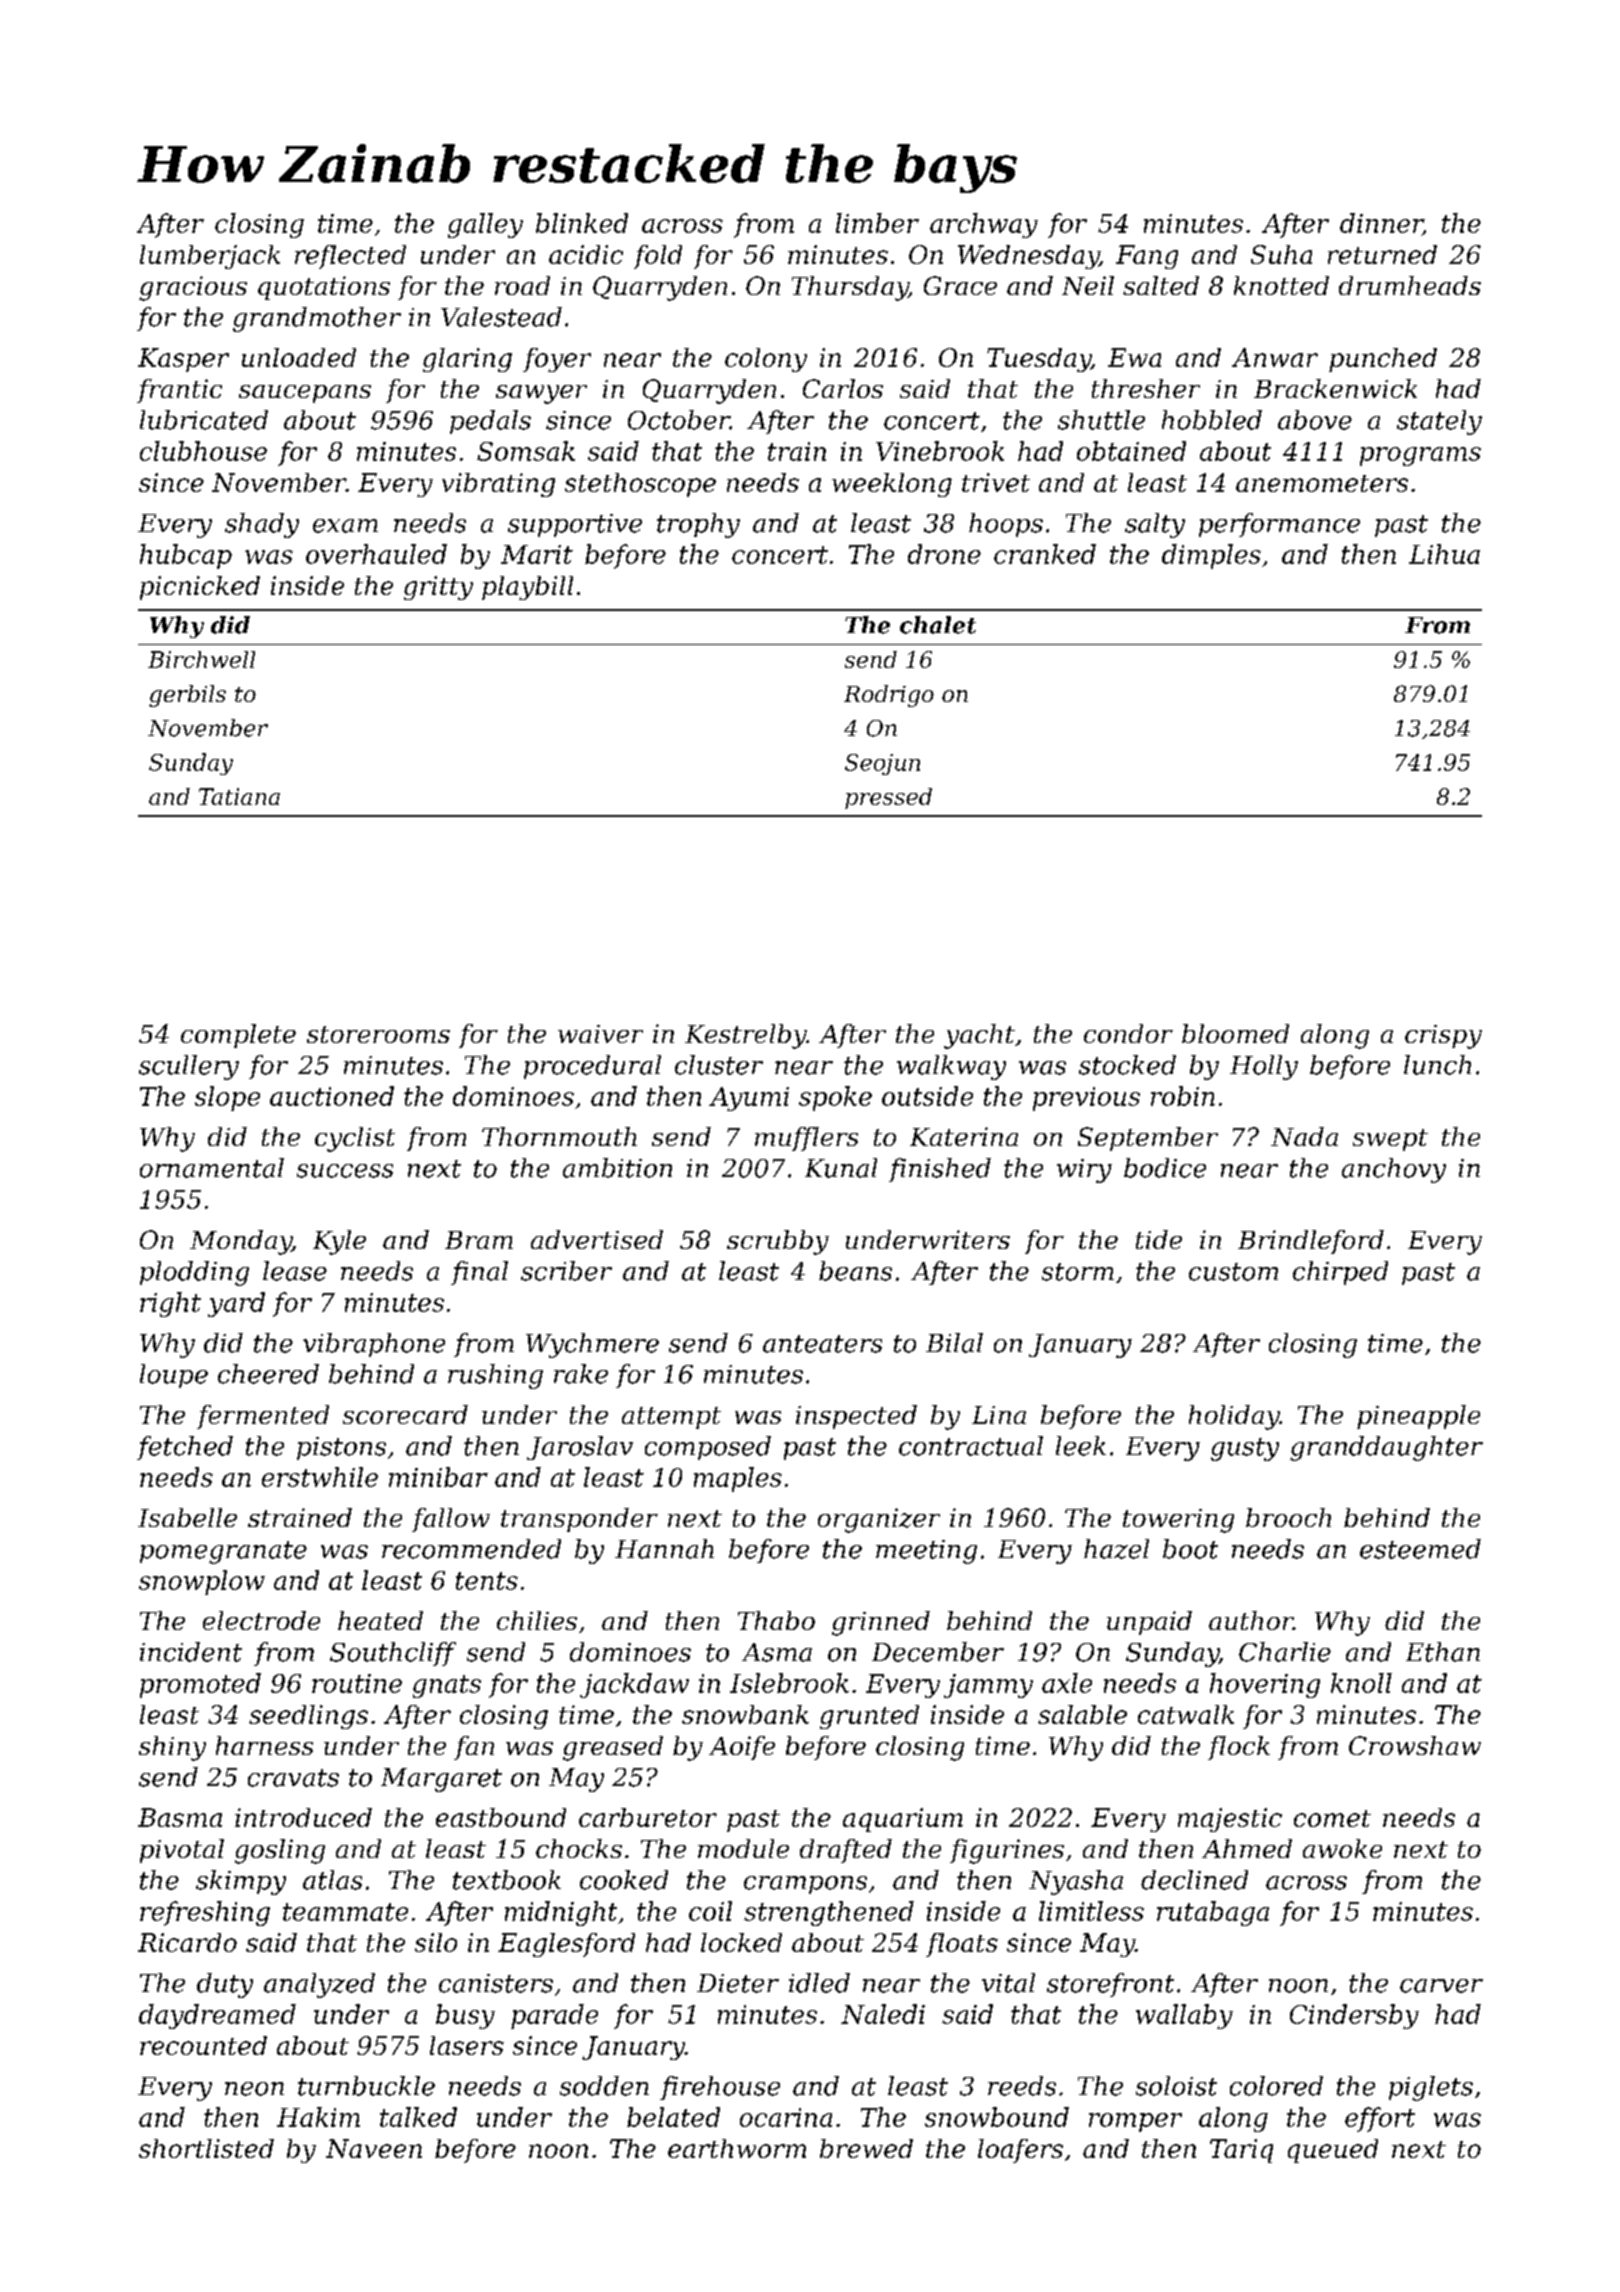  Describe the element at coordinates (200, 588) in the document. I see `picnicked` at that location.
